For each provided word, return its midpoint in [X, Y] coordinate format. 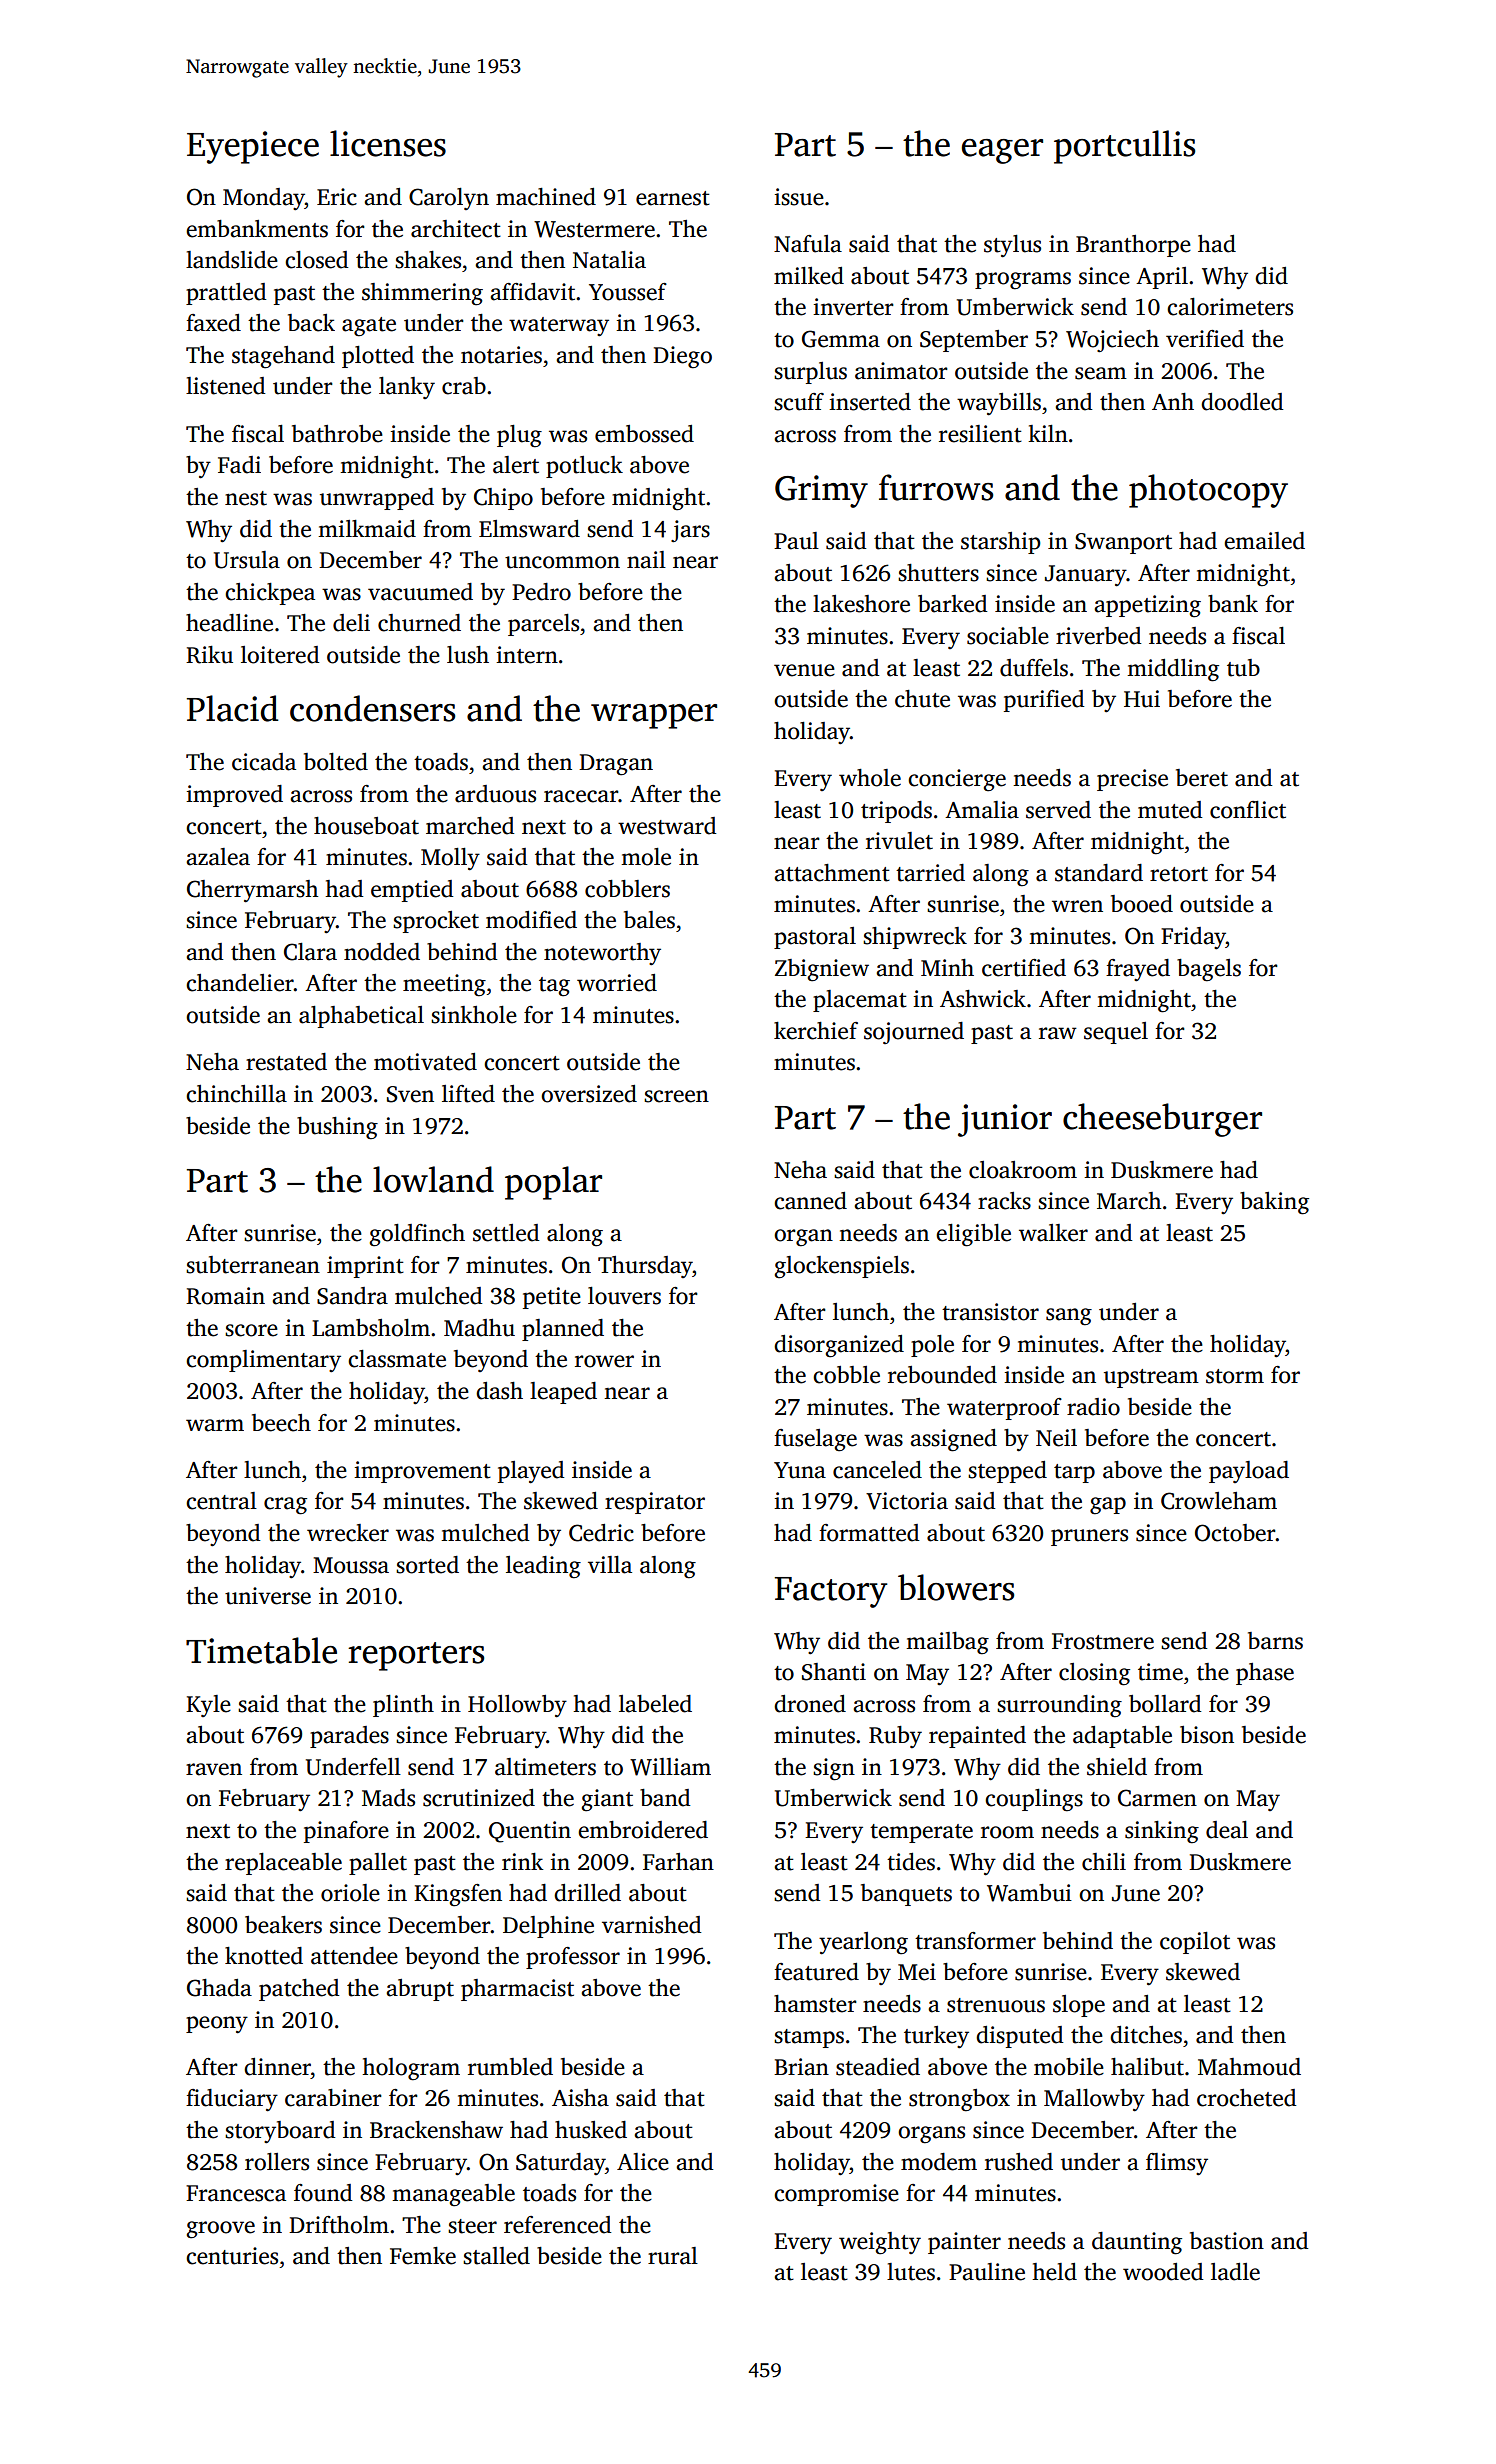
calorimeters [1230, 307]
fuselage [815, 1440]
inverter [853, 307]
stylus [1012, 246]
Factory [831, 1592]
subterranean [253, 1265]
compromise [836, 2195]
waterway [559, 326]
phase [1265, 1674]
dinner [277, 2067]
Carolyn [449, 199]
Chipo [503, 499]
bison [1207, 1735]
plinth [403, 1706]
